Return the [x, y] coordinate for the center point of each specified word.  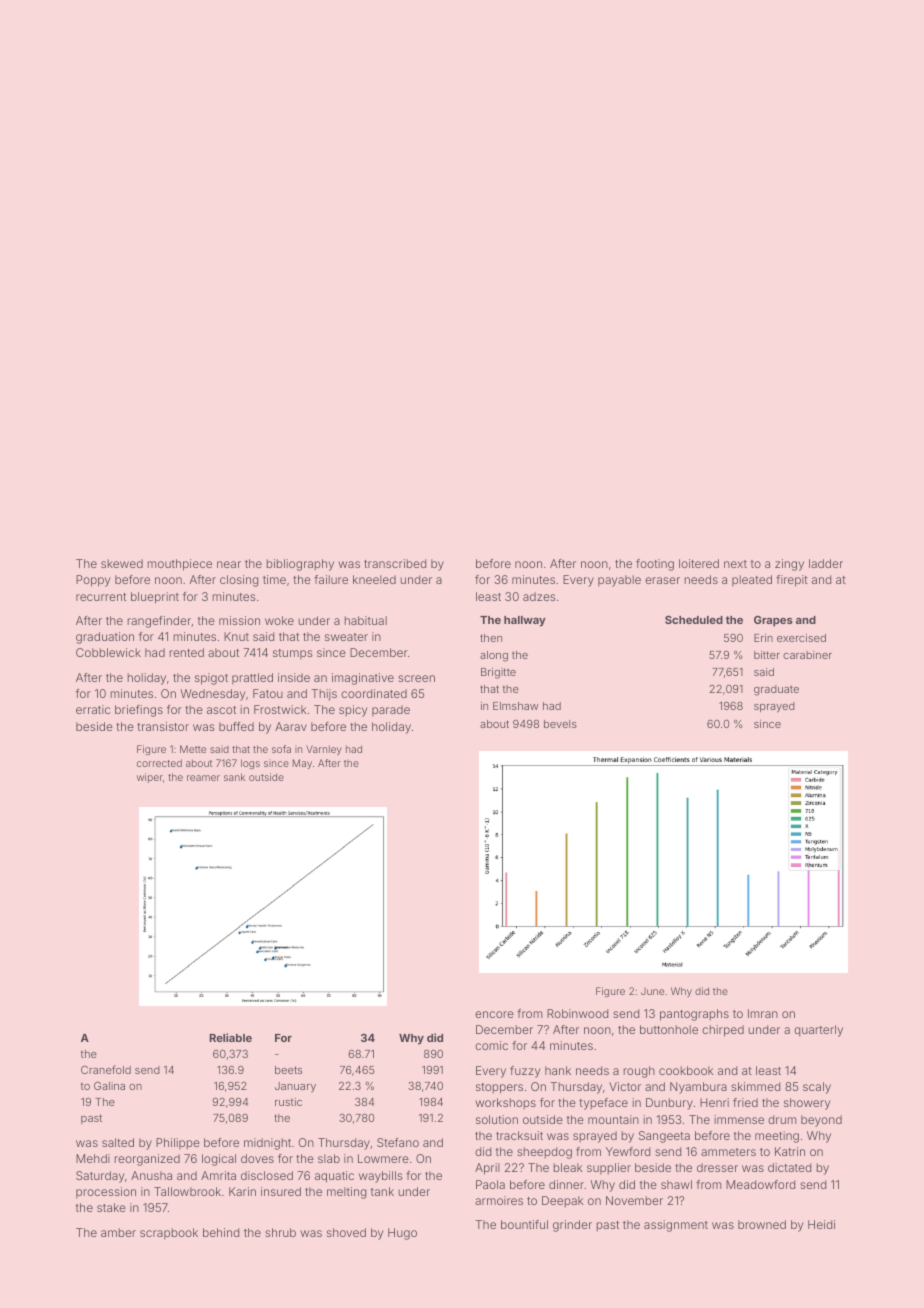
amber [118, 1232]
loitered [699, 563]
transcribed [395, 563]
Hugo [402, 1234]
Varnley [324, 750]
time [274, 579]
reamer [203, 778]
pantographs [694, 1015]
